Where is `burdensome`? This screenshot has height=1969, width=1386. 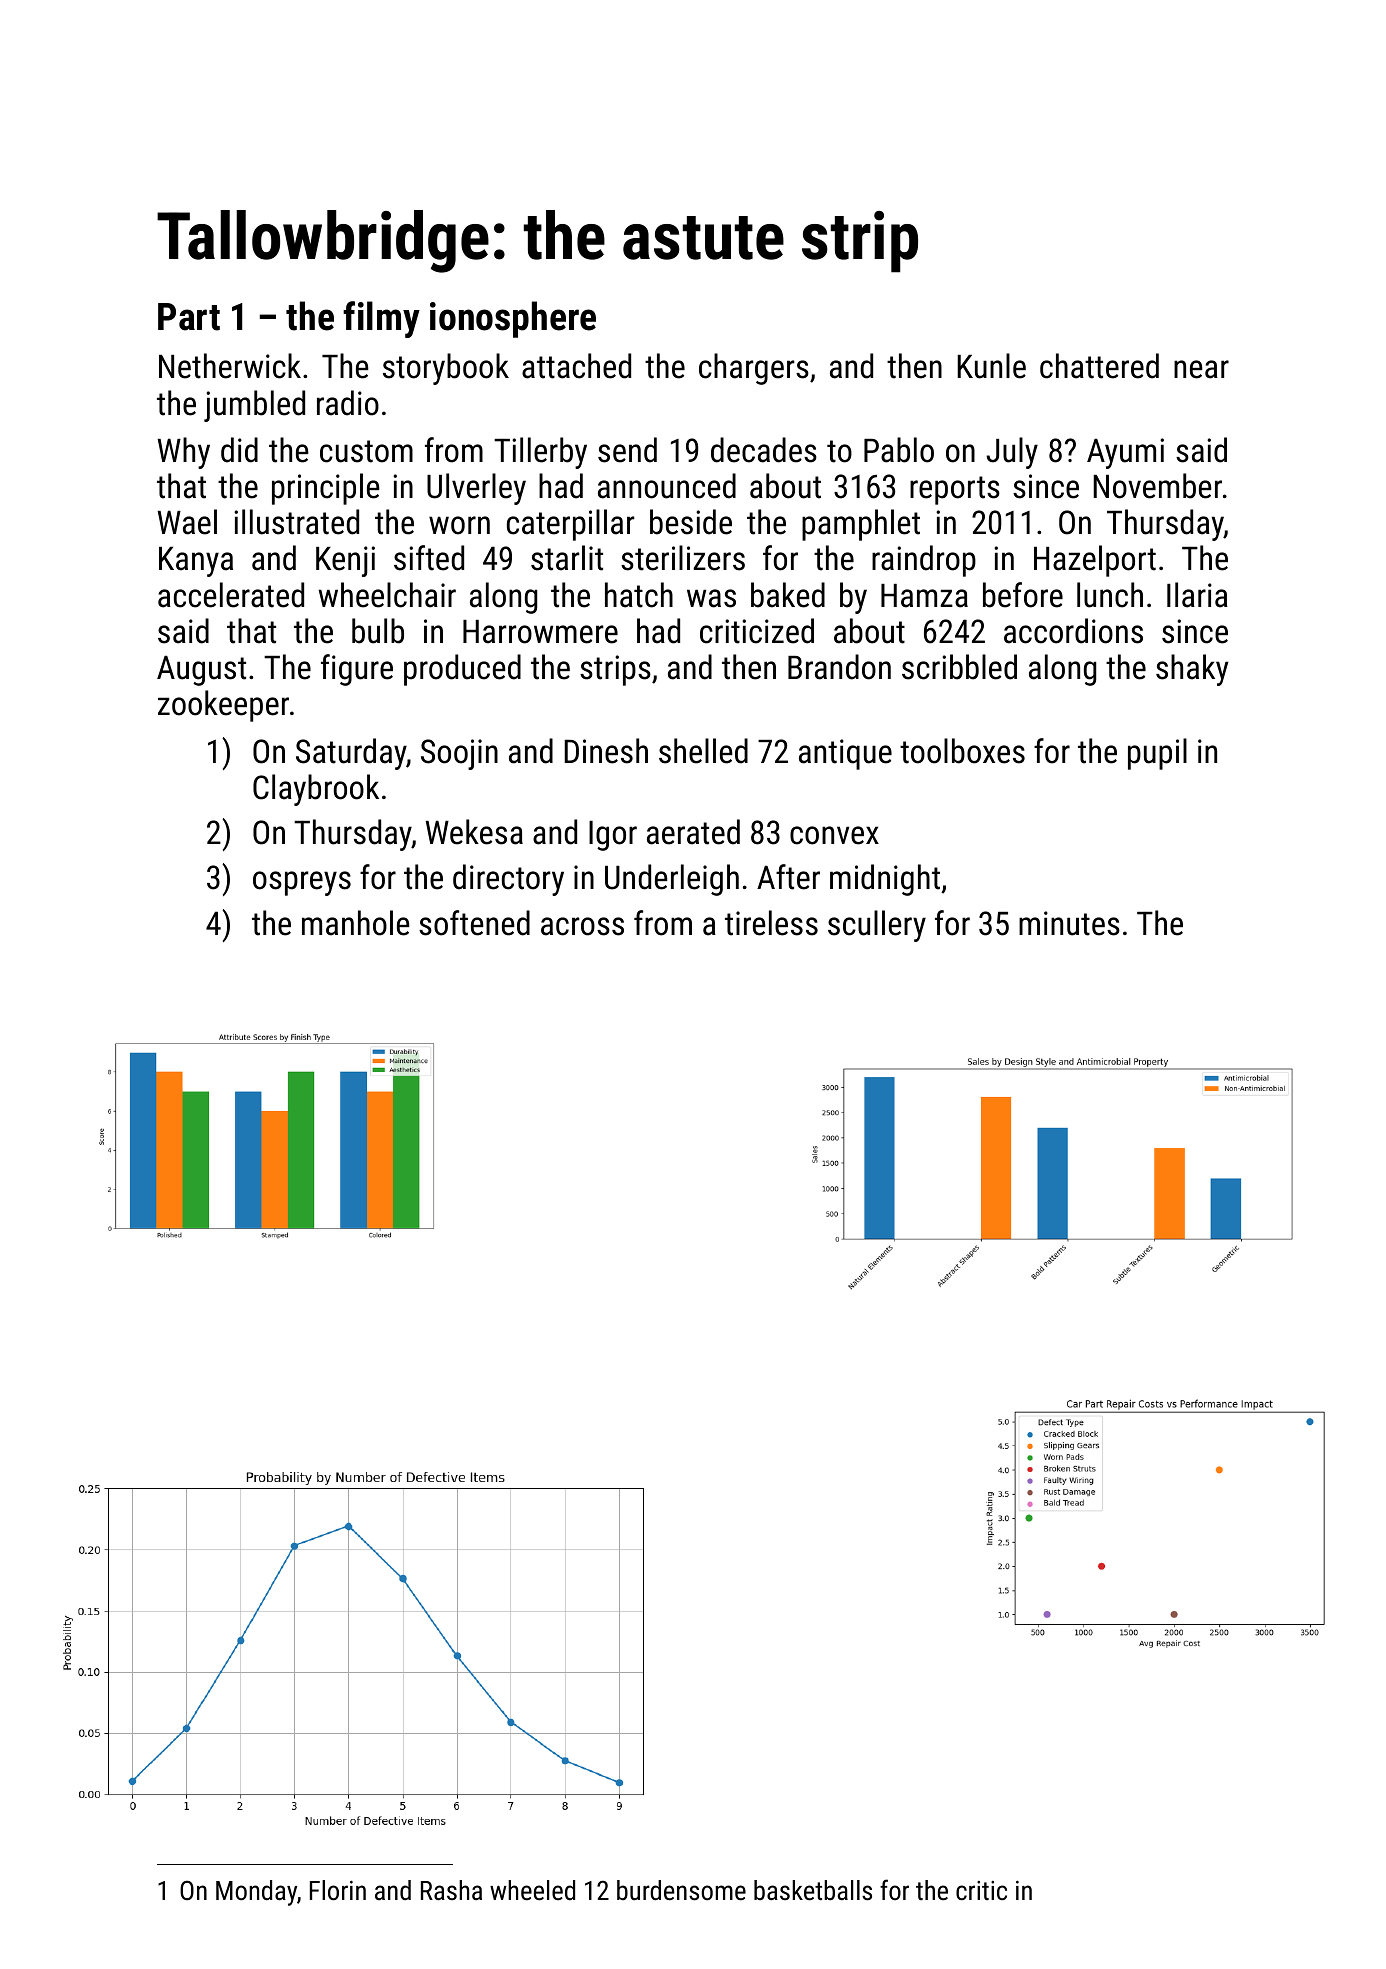
burdensome is located at coordinates (681, 1890).
